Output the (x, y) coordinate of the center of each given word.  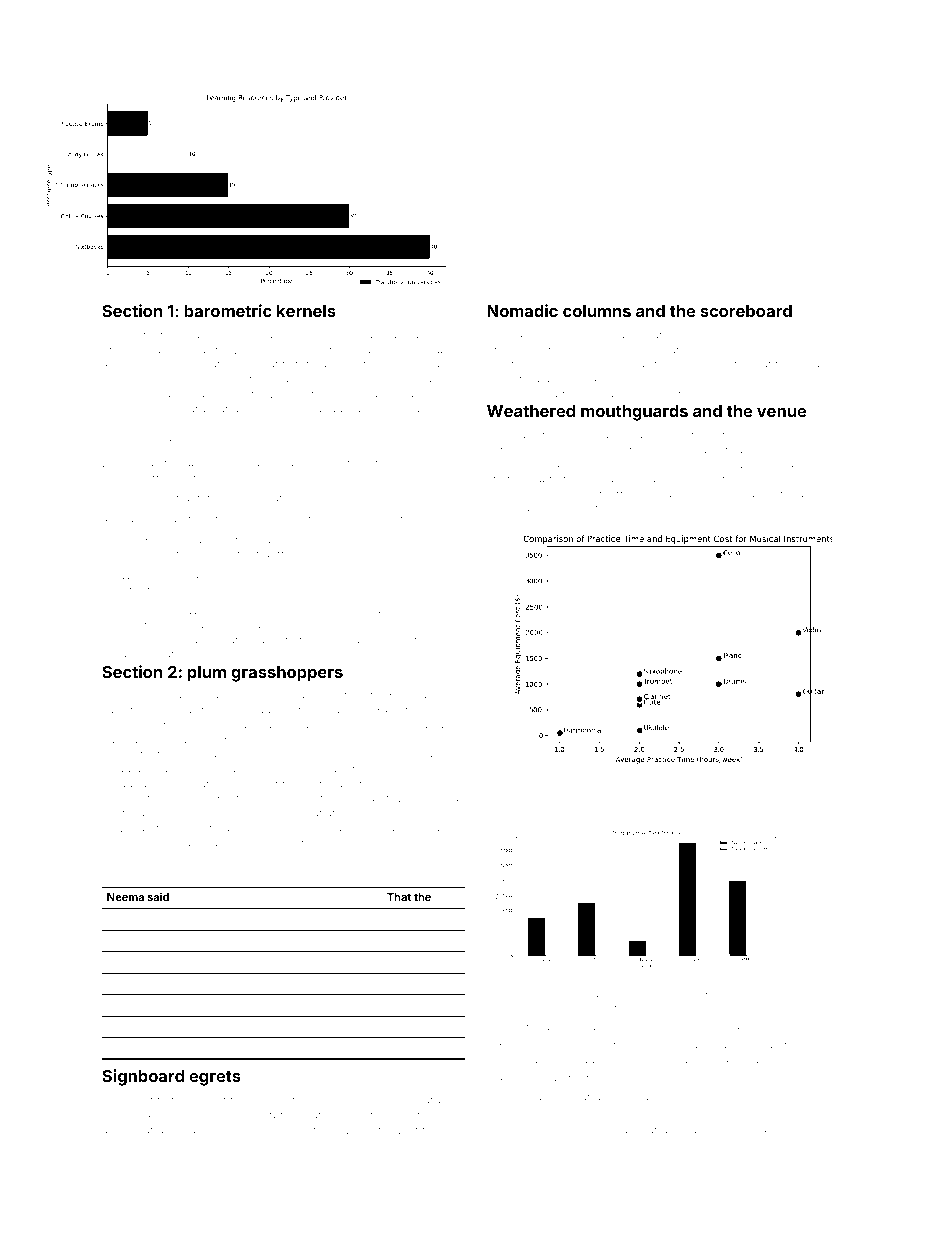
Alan (113, 694)
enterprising (168, 336)
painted (784, 495)
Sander (662, 1044)
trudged (395, 755)
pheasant (580, 395)
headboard (391, 982)
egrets (215, 1078)
